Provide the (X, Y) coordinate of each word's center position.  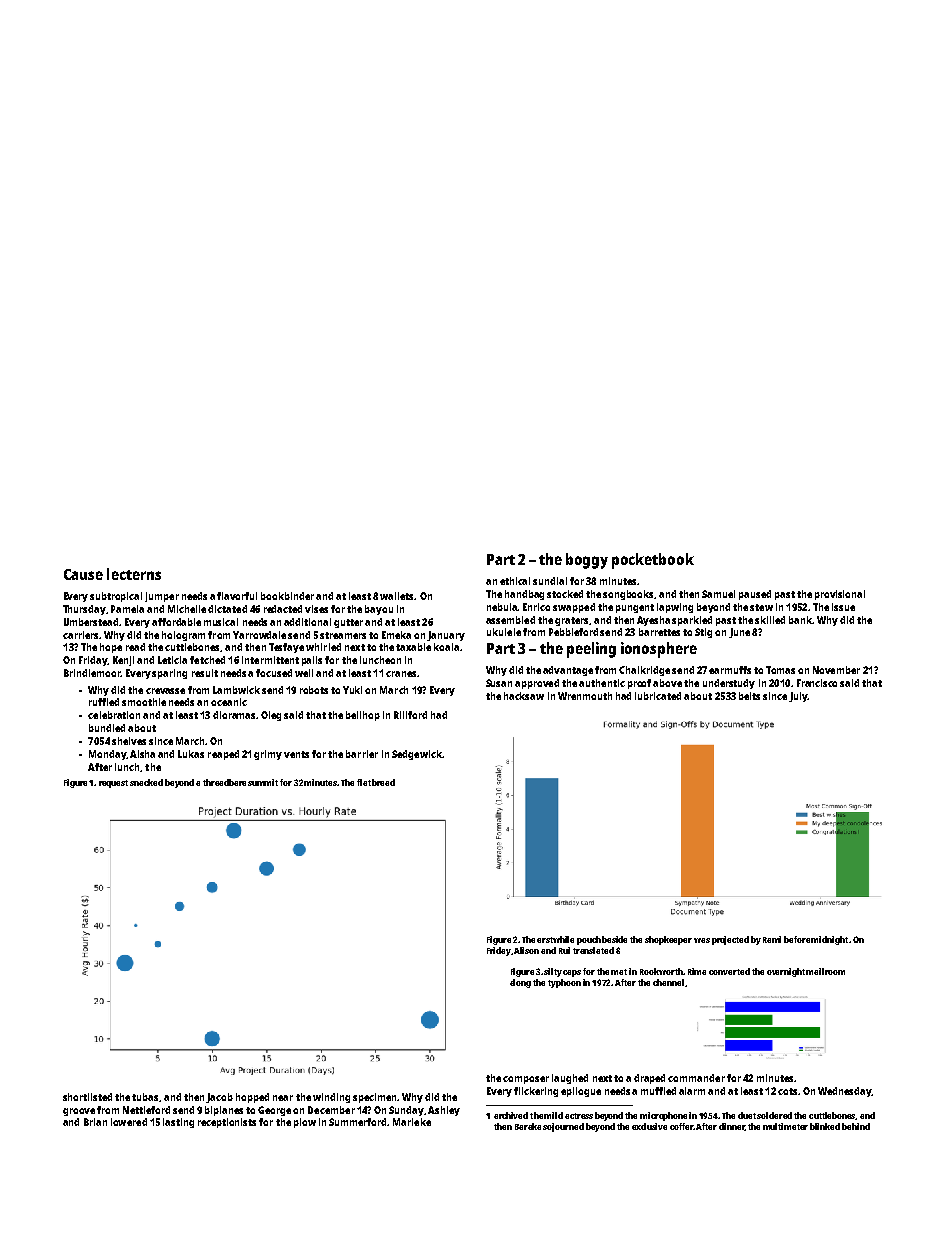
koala (446, 647)
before (797, 939)
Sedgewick (417, 755)
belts (749, 696)
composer (526, 1080)
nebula (502, 607)
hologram (183, 636)
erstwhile (555, 939)
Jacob (219, 1098)
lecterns (134, 574)
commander (696, 1078)
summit (263, 782)
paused (755, 595)
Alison (526, 950)
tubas (145, 1097)
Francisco (817, 683)
